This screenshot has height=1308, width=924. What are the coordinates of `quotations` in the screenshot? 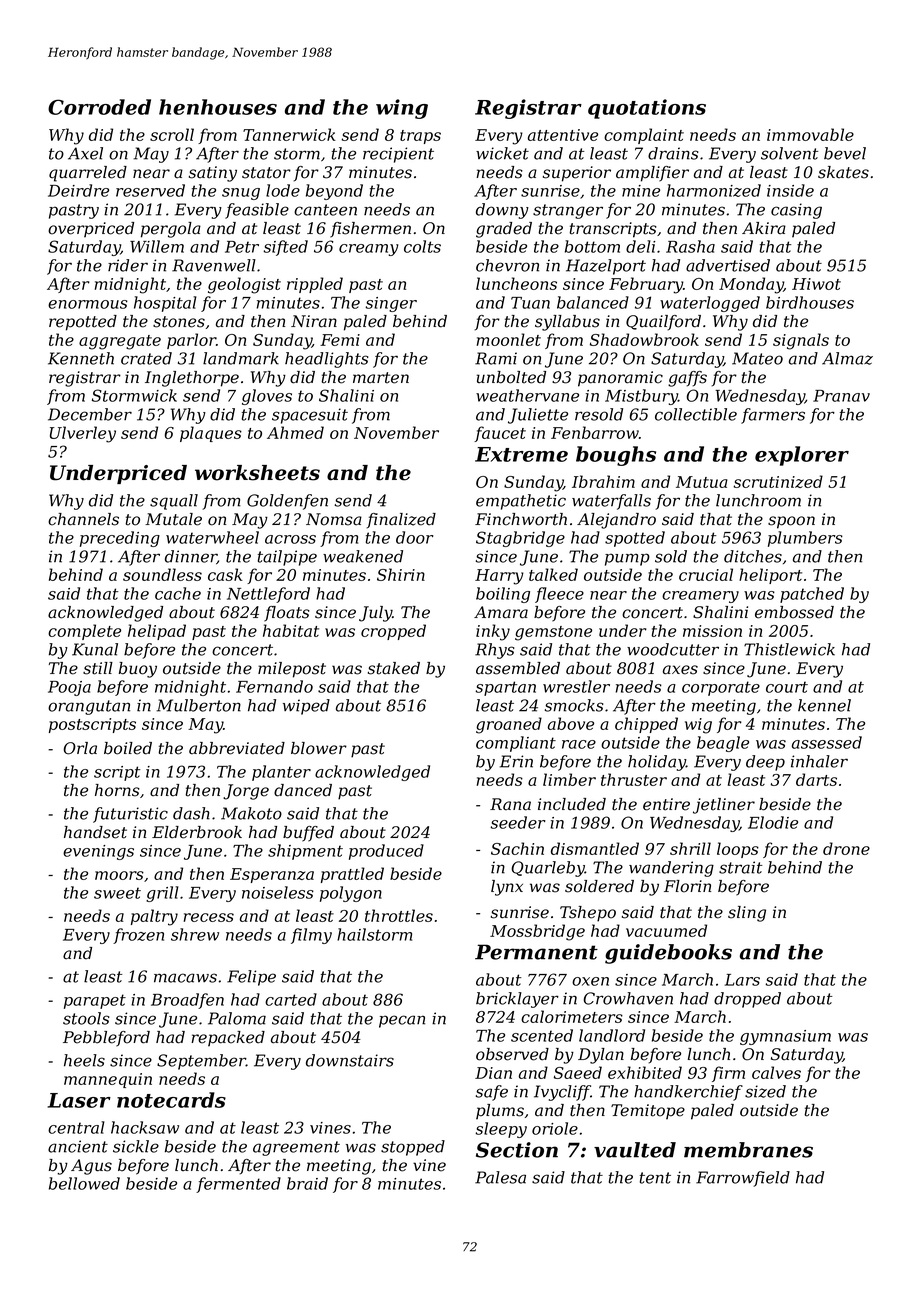 It's located at (647, 109).
